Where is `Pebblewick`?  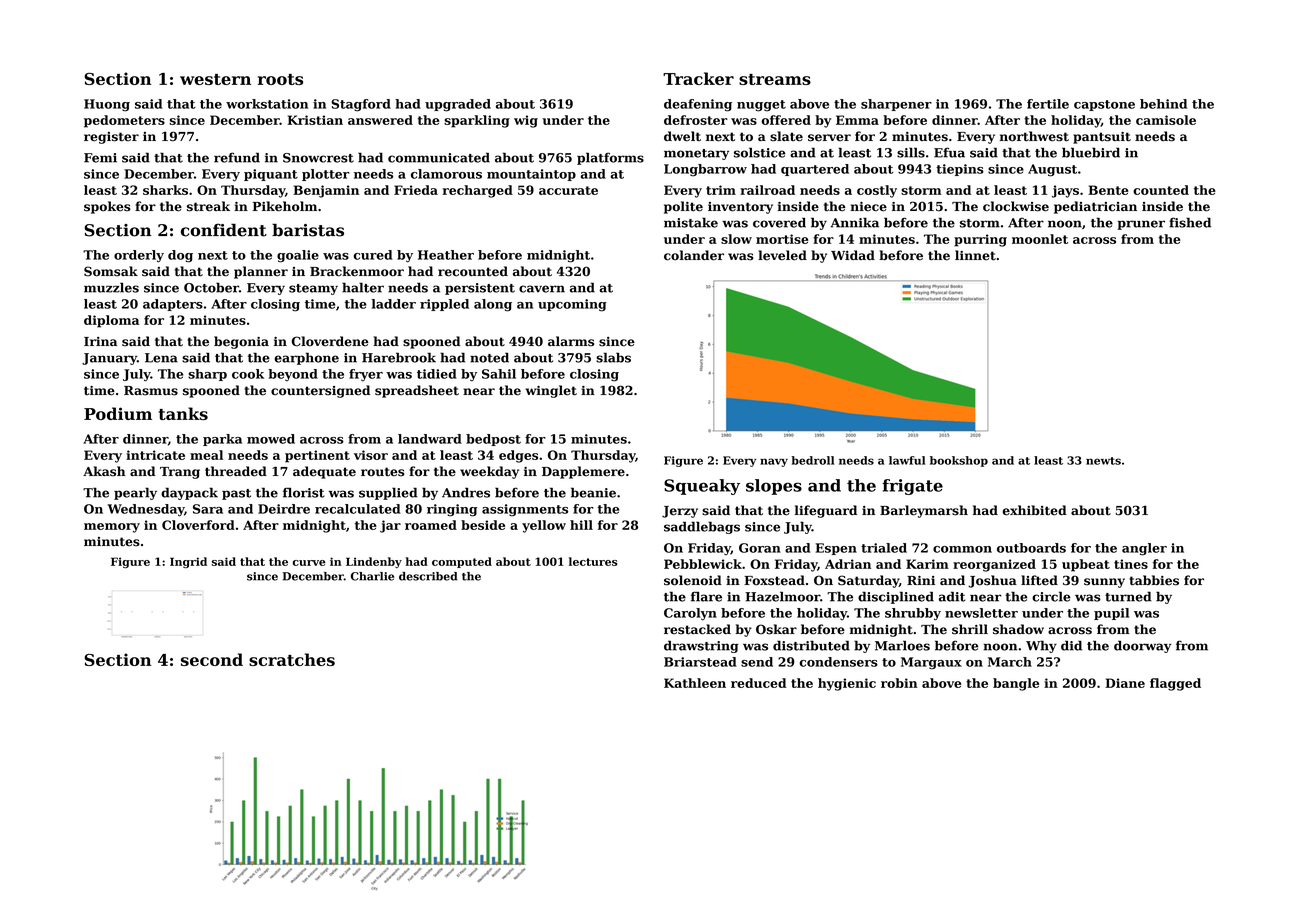 Pebblewick is located at coordinates (703, 564).
